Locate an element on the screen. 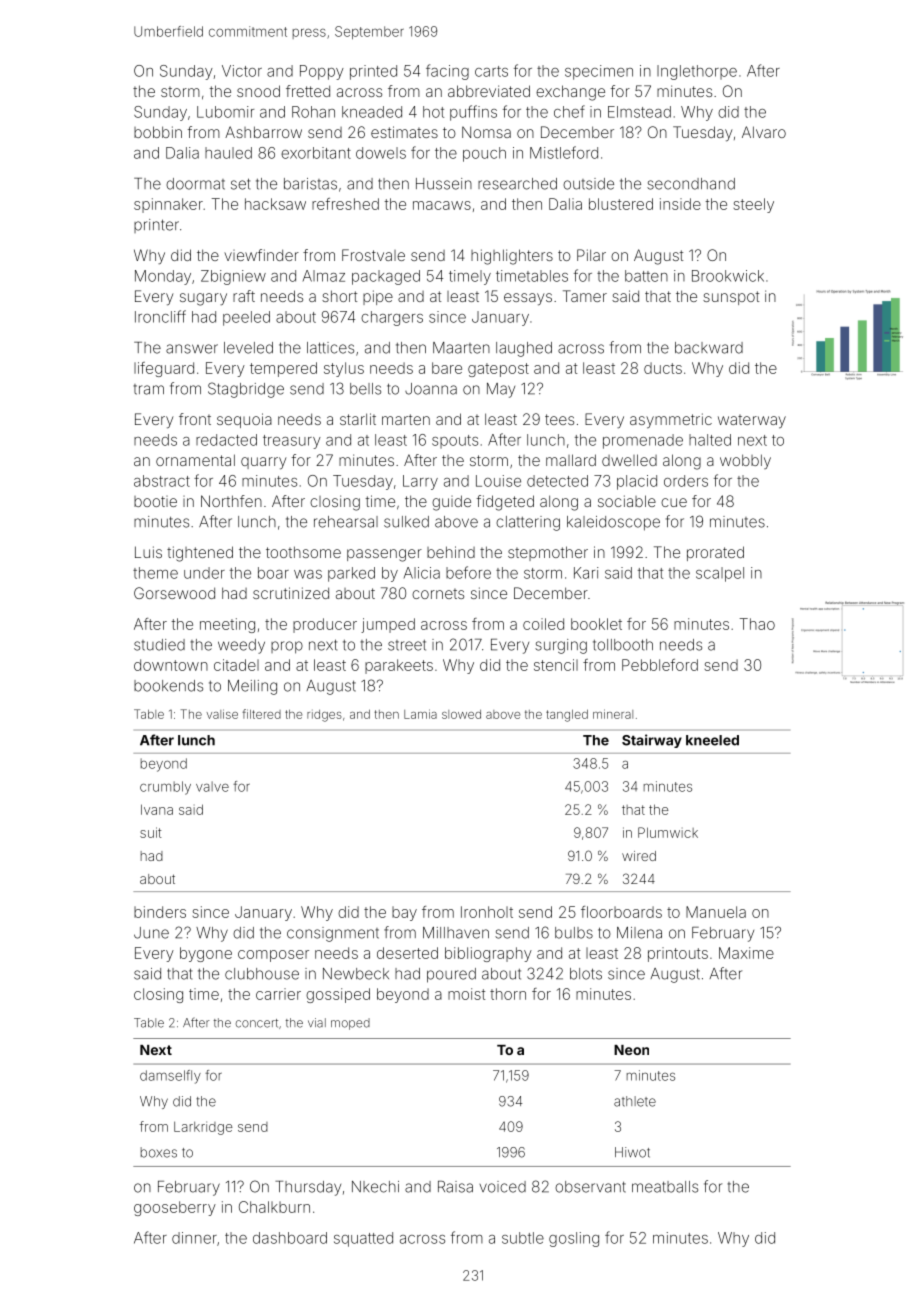  jumped is located at coordinates (388, 625).
